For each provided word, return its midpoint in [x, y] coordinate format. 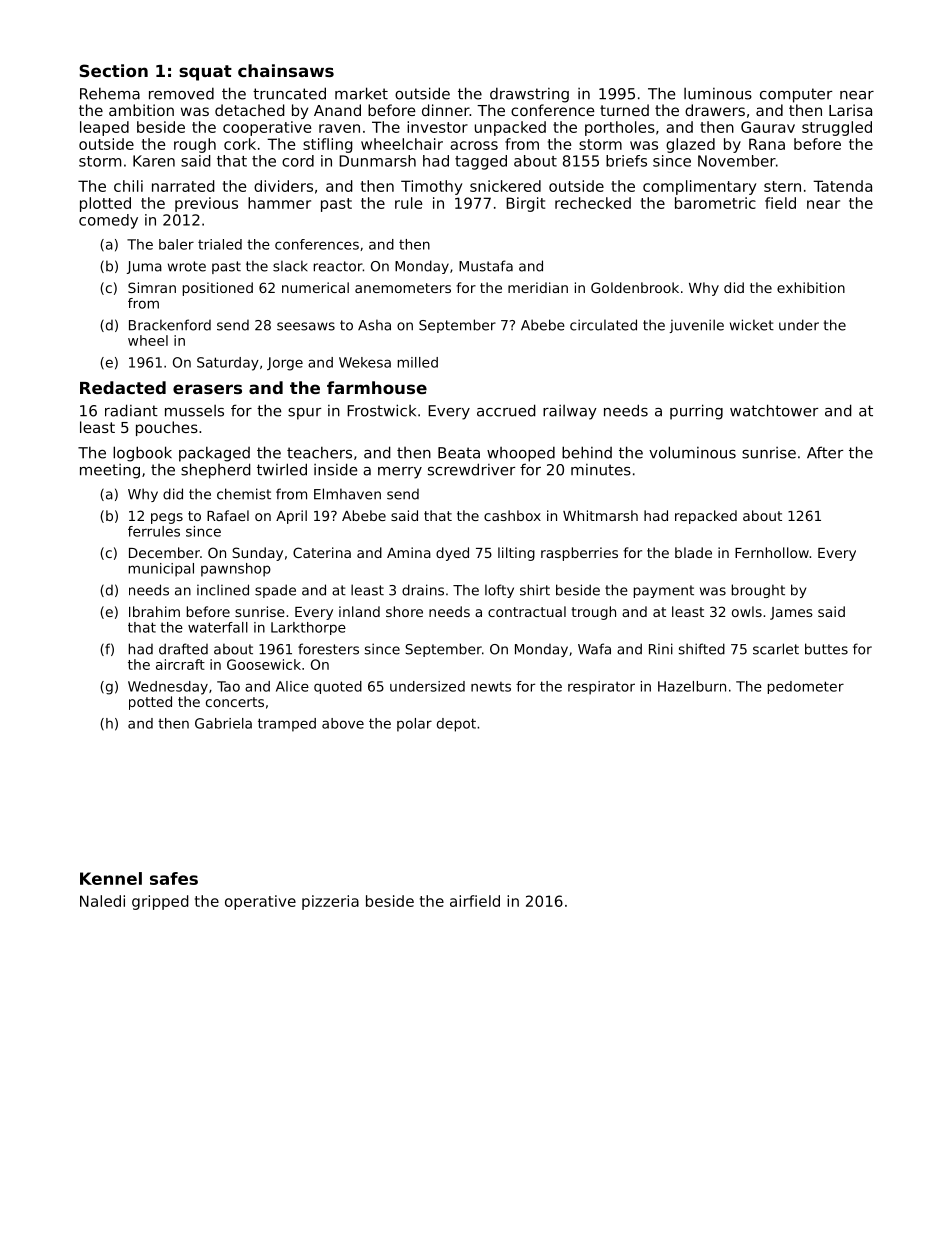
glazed [690, 145]
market [361, 93]
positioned [218, 289]
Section [113, 70]
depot [456, 725]
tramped [287, 725]
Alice [292, 686]
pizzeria [330, 902]
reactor [338, 266]
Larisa [850, 110]
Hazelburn [692, 686]
